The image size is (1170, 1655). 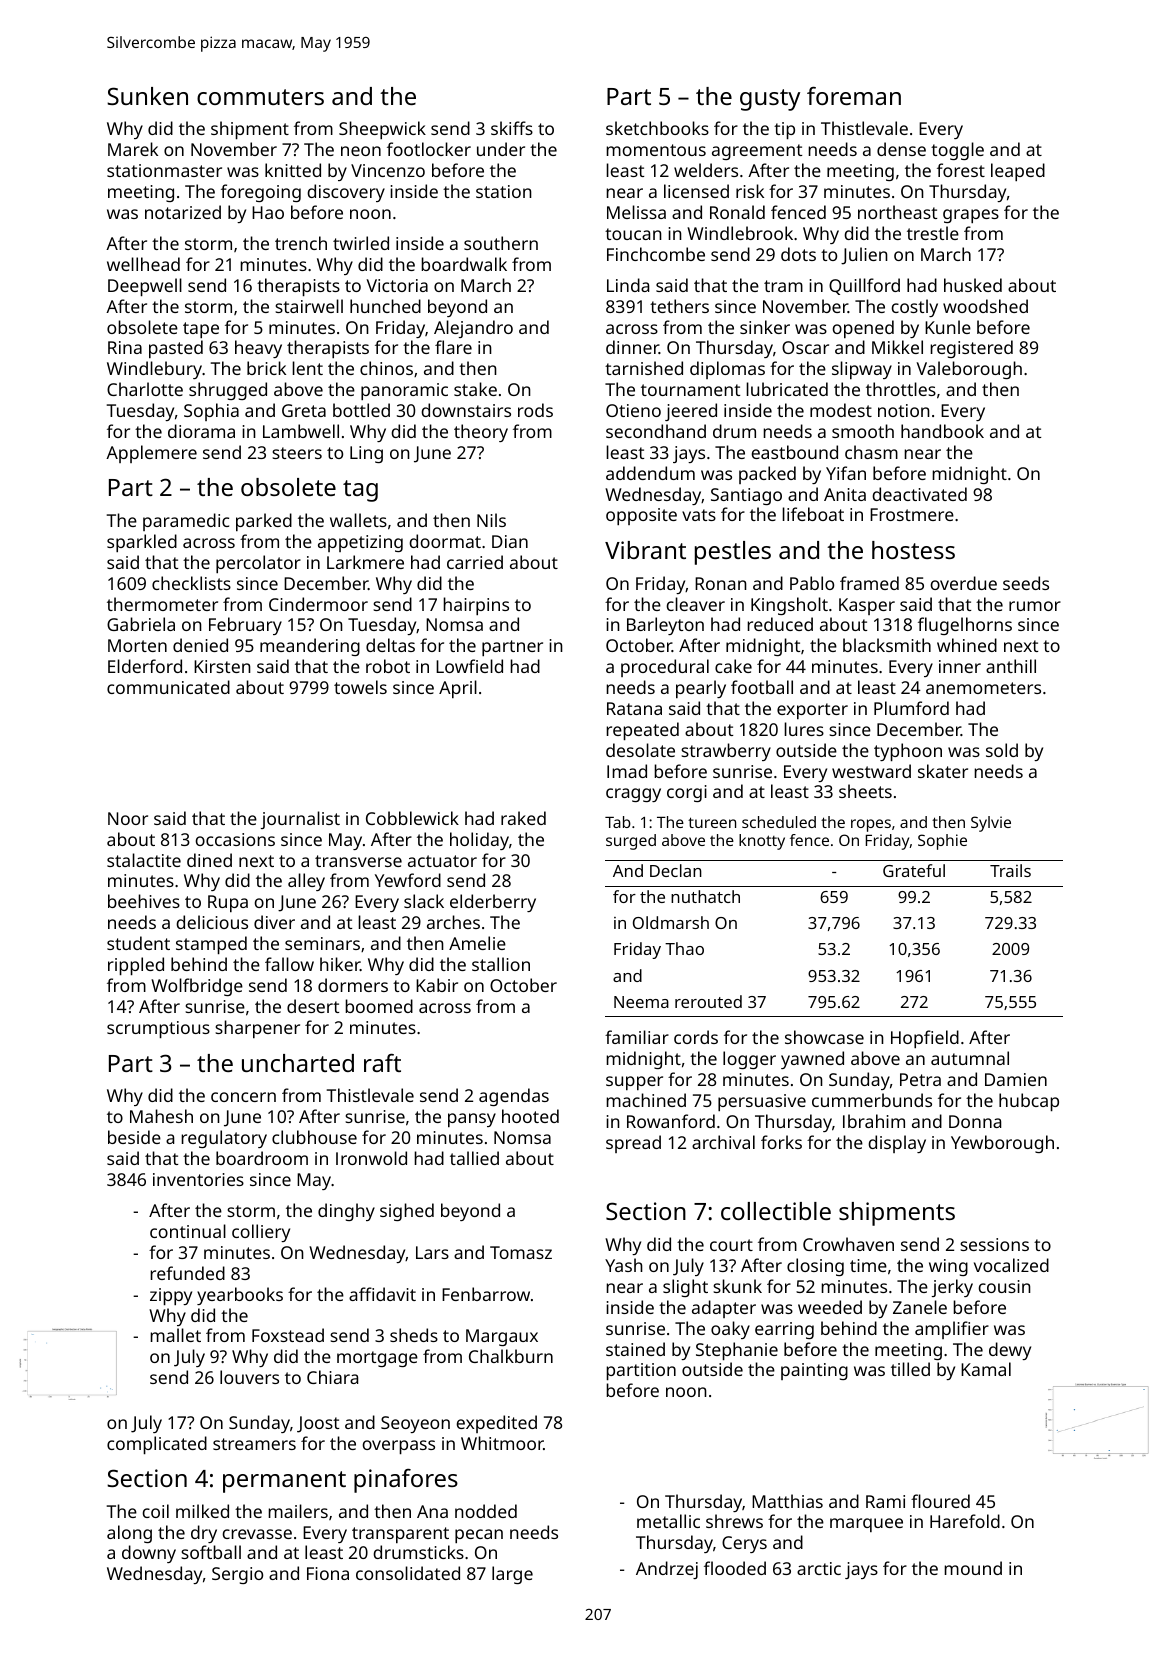 I want to click on Marek, so click(x=133, y=149).
